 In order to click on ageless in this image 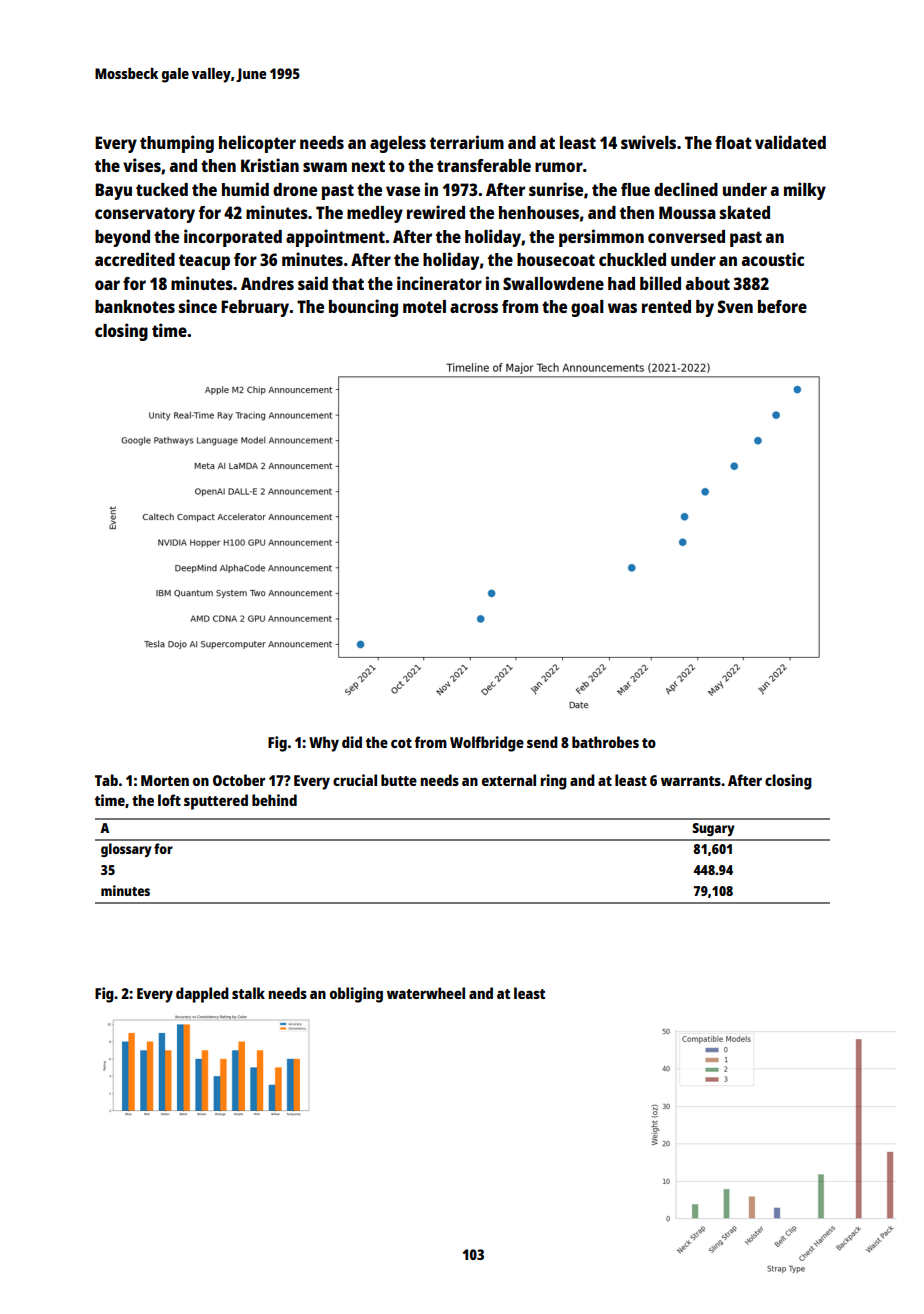, I will do `click(398, 144)`.
